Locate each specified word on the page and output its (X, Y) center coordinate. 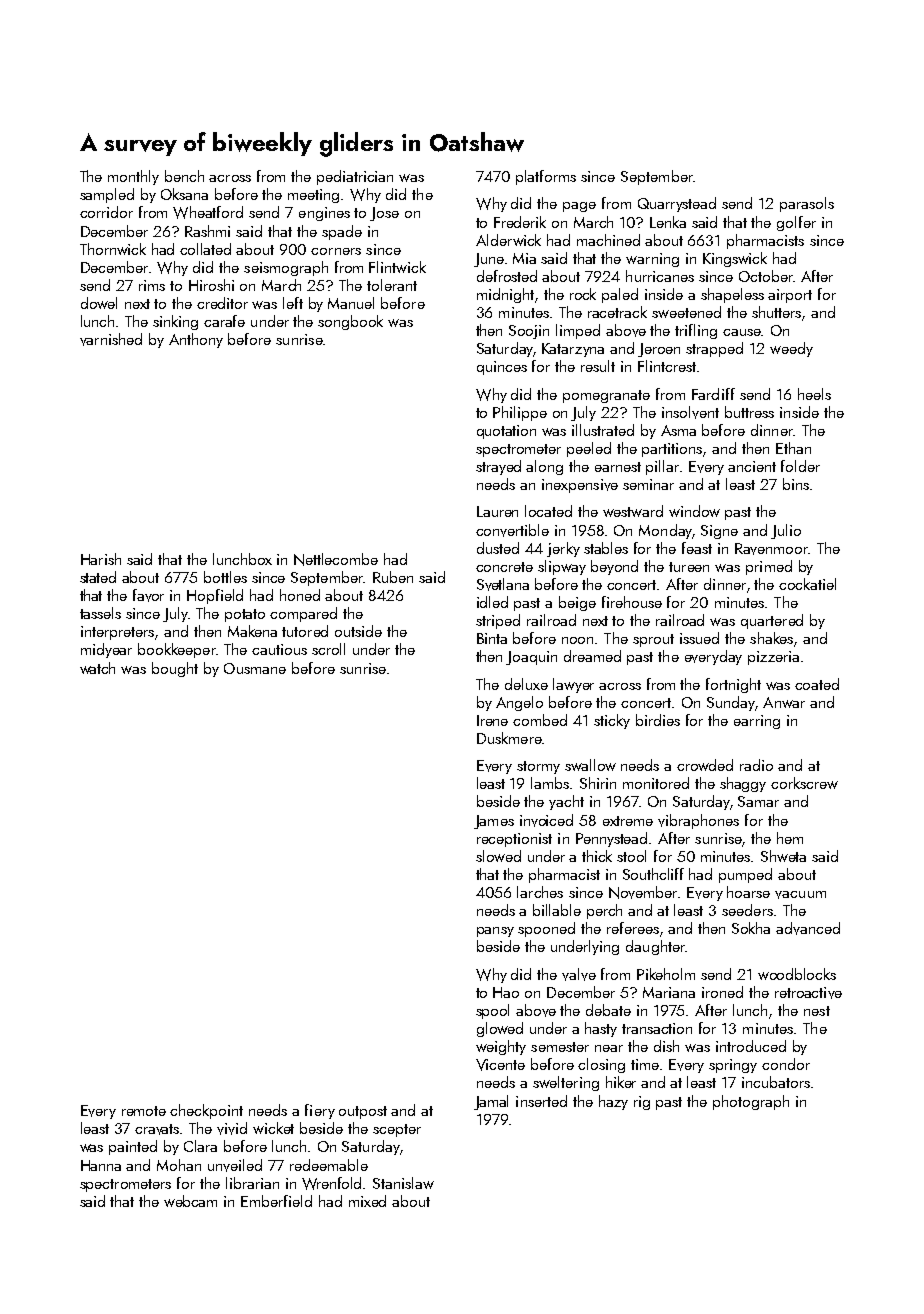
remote (144, 1111)
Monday (665, 531)
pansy (495, 932)
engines (324, 214)
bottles (225, 577)
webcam (190, 1201)
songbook (350, 322)
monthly (133, 177)
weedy (791, 349)
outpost (363, 1112)
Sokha (751, 928)
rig (642, 1103)
